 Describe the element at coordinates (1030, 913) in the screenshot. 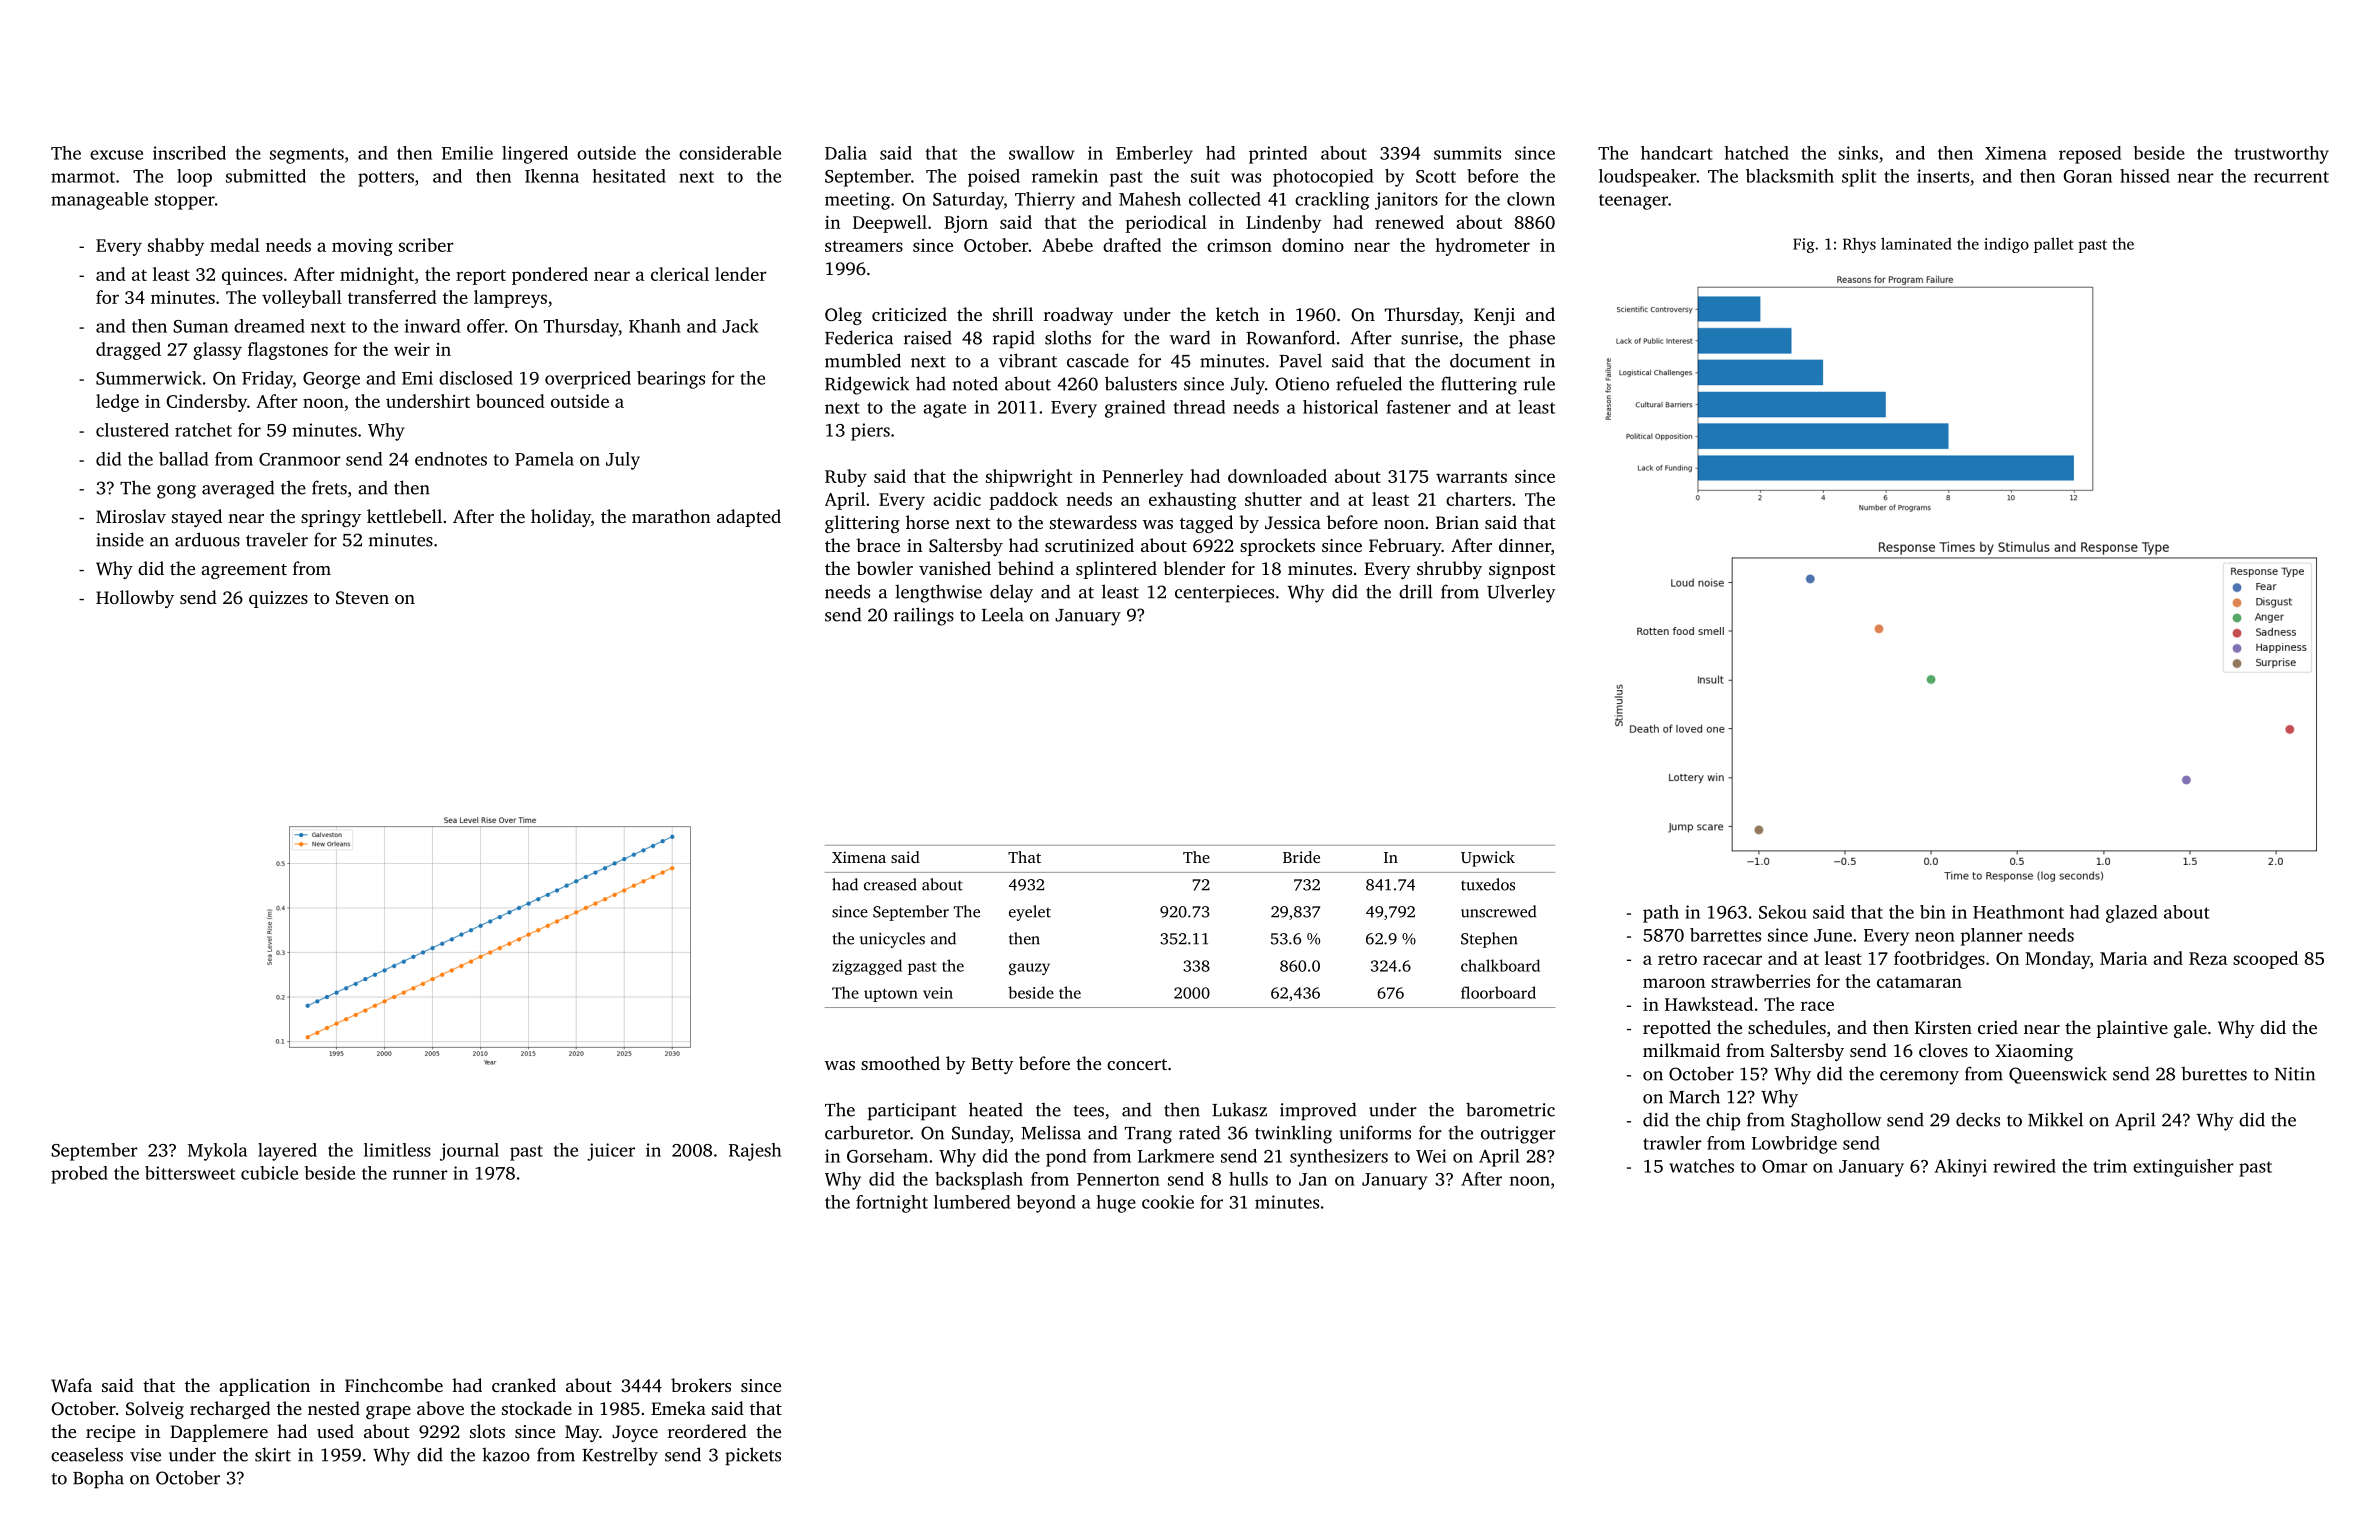

I see `eyelet` at that location.
